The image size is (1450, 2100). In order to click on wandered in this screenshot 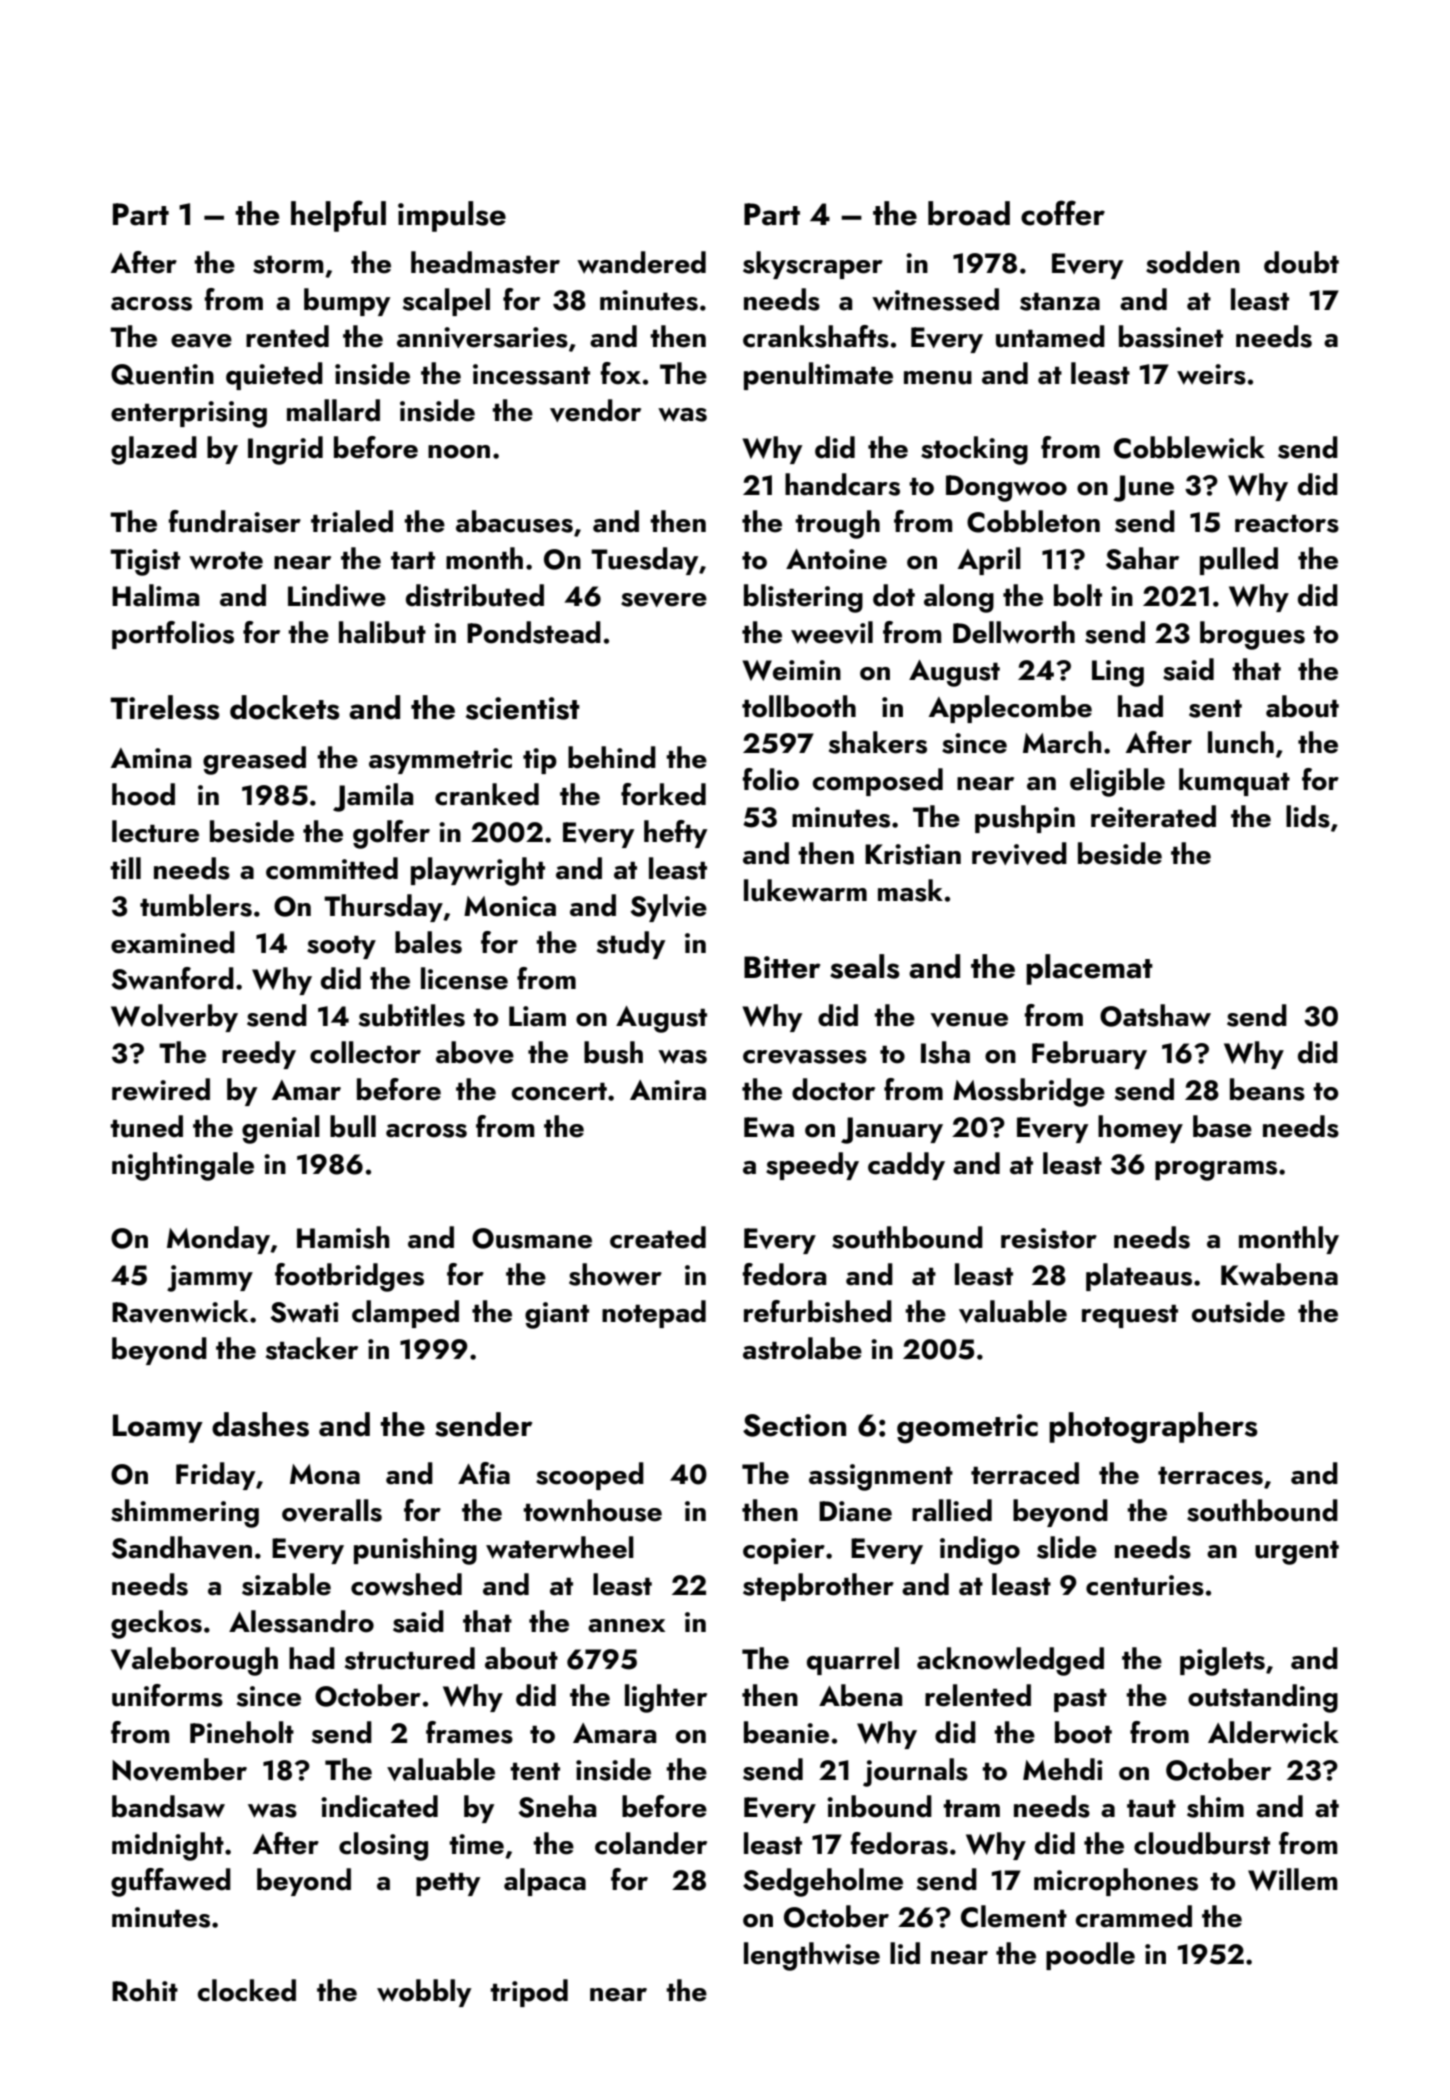, I will do `click(641, 262)`.
